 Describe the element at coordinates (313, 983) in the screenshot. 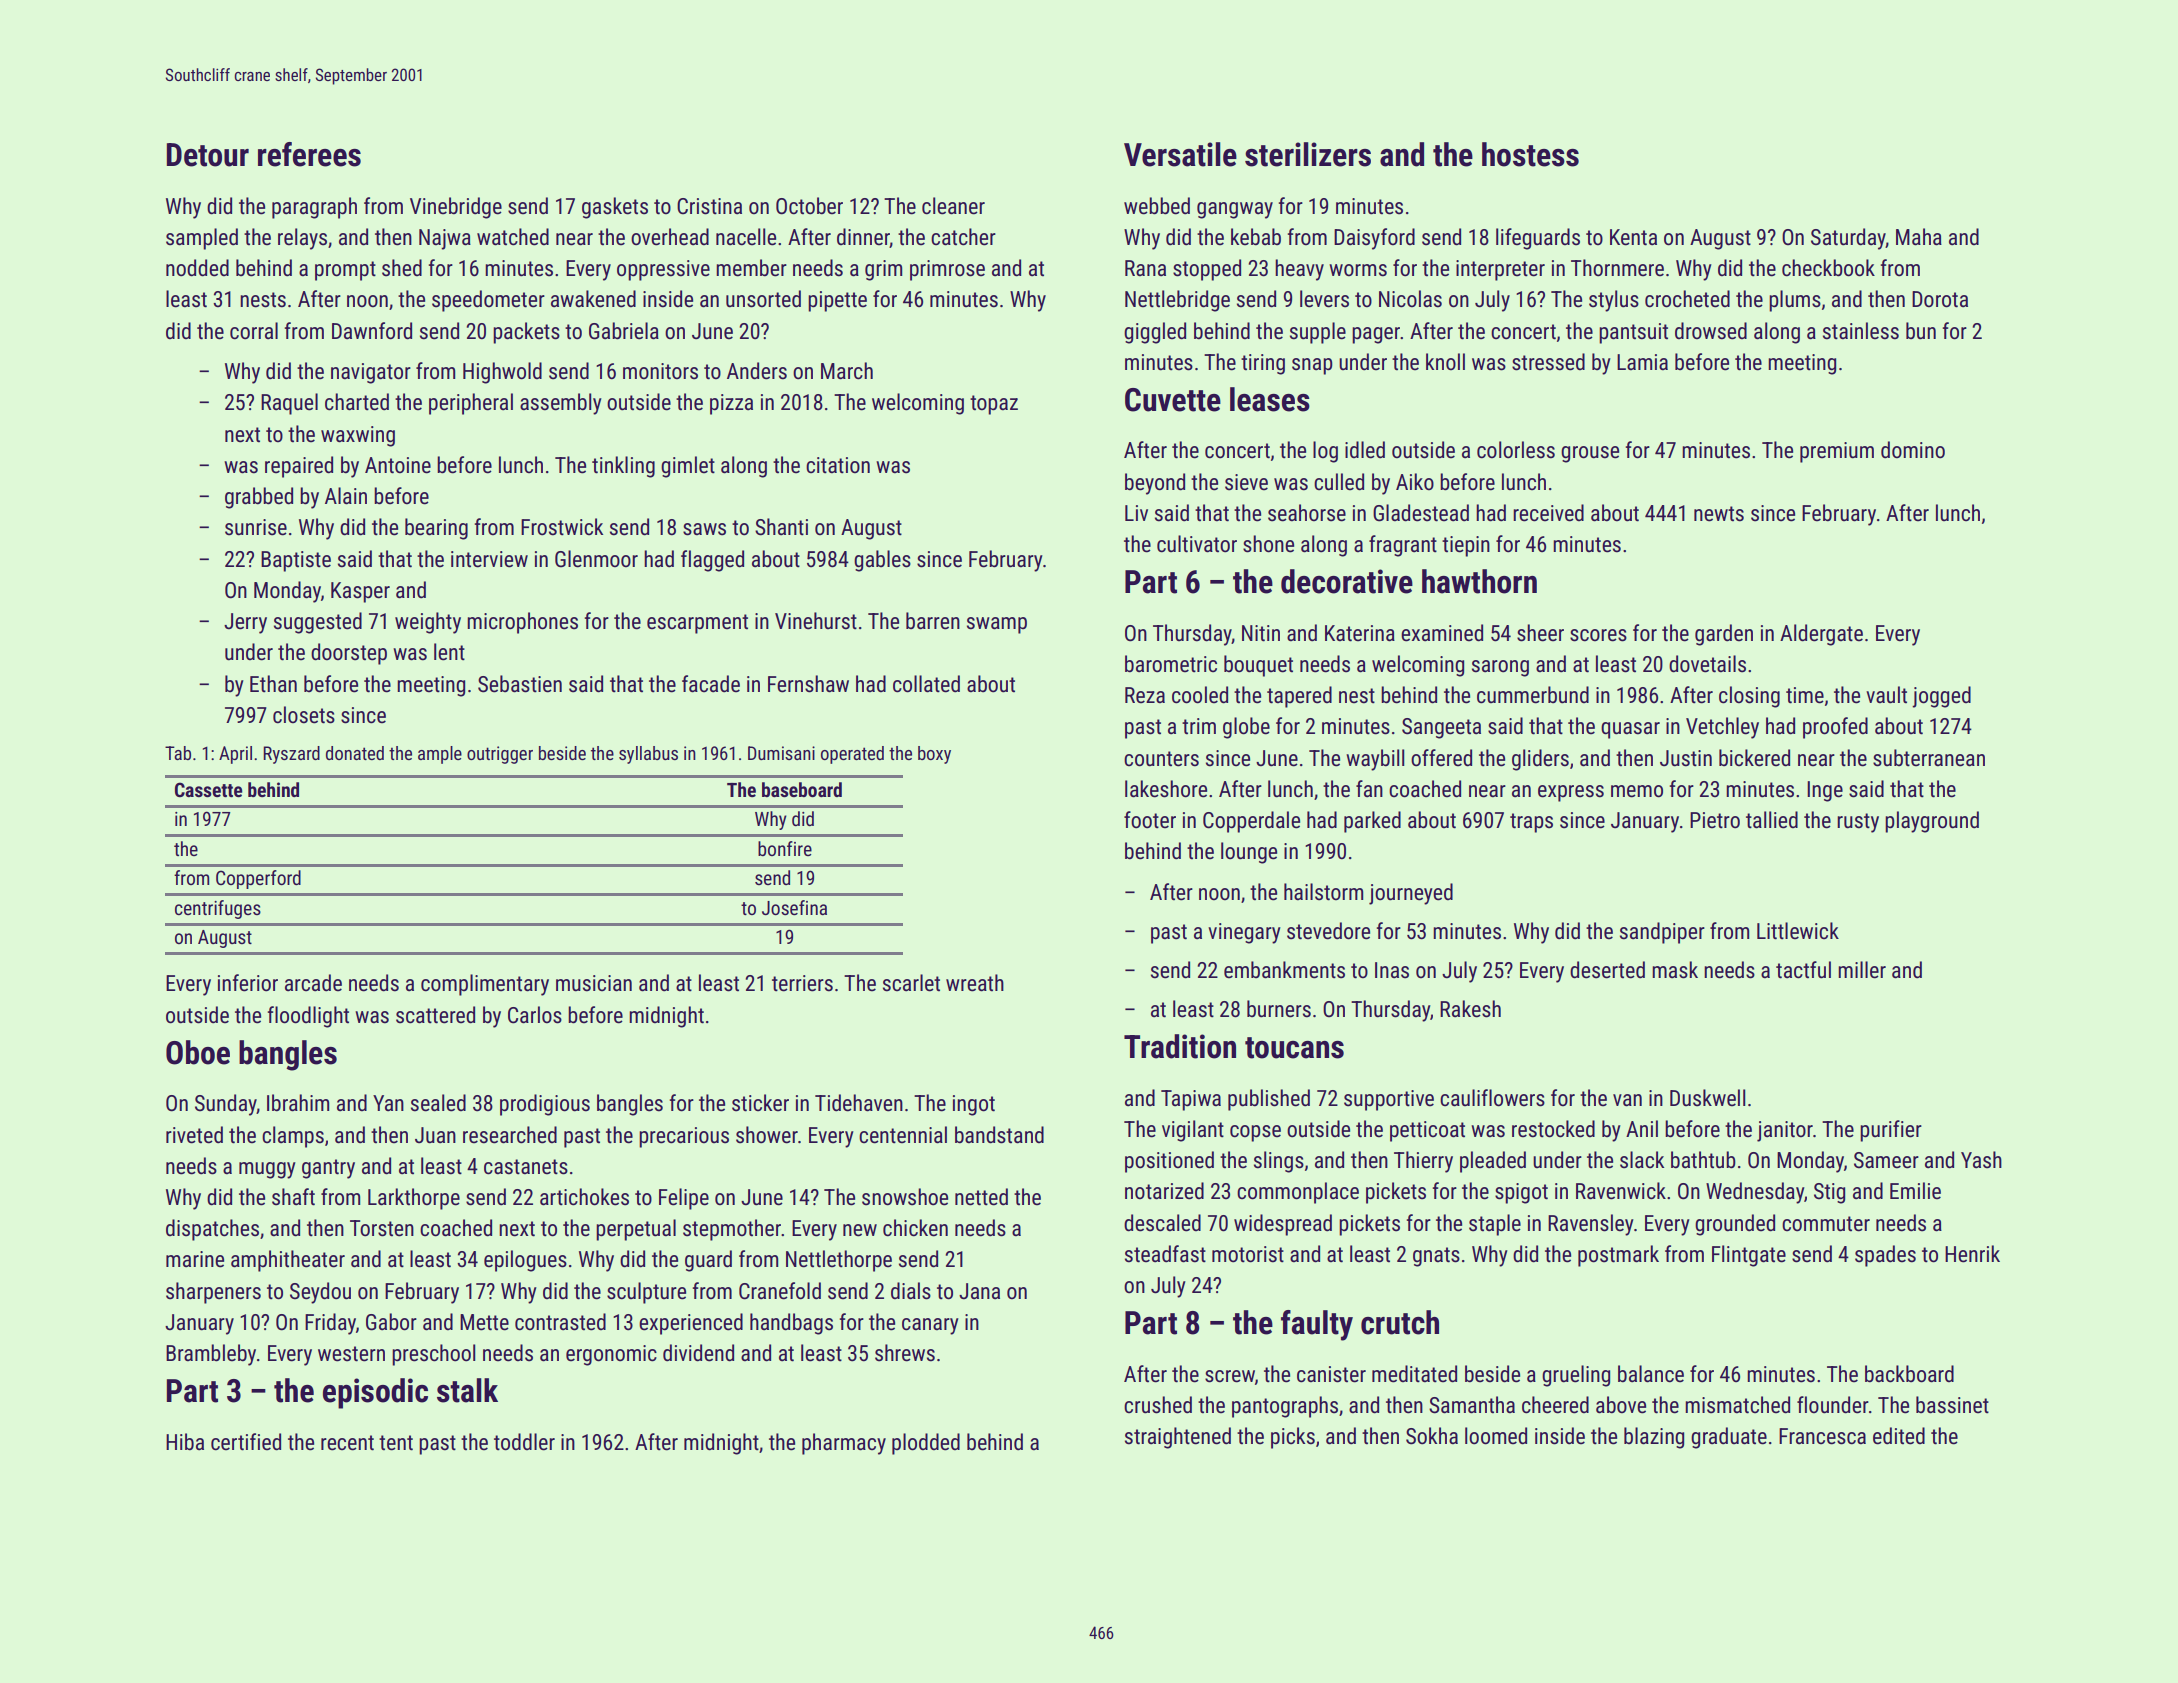

I see `arcade` at that location.
